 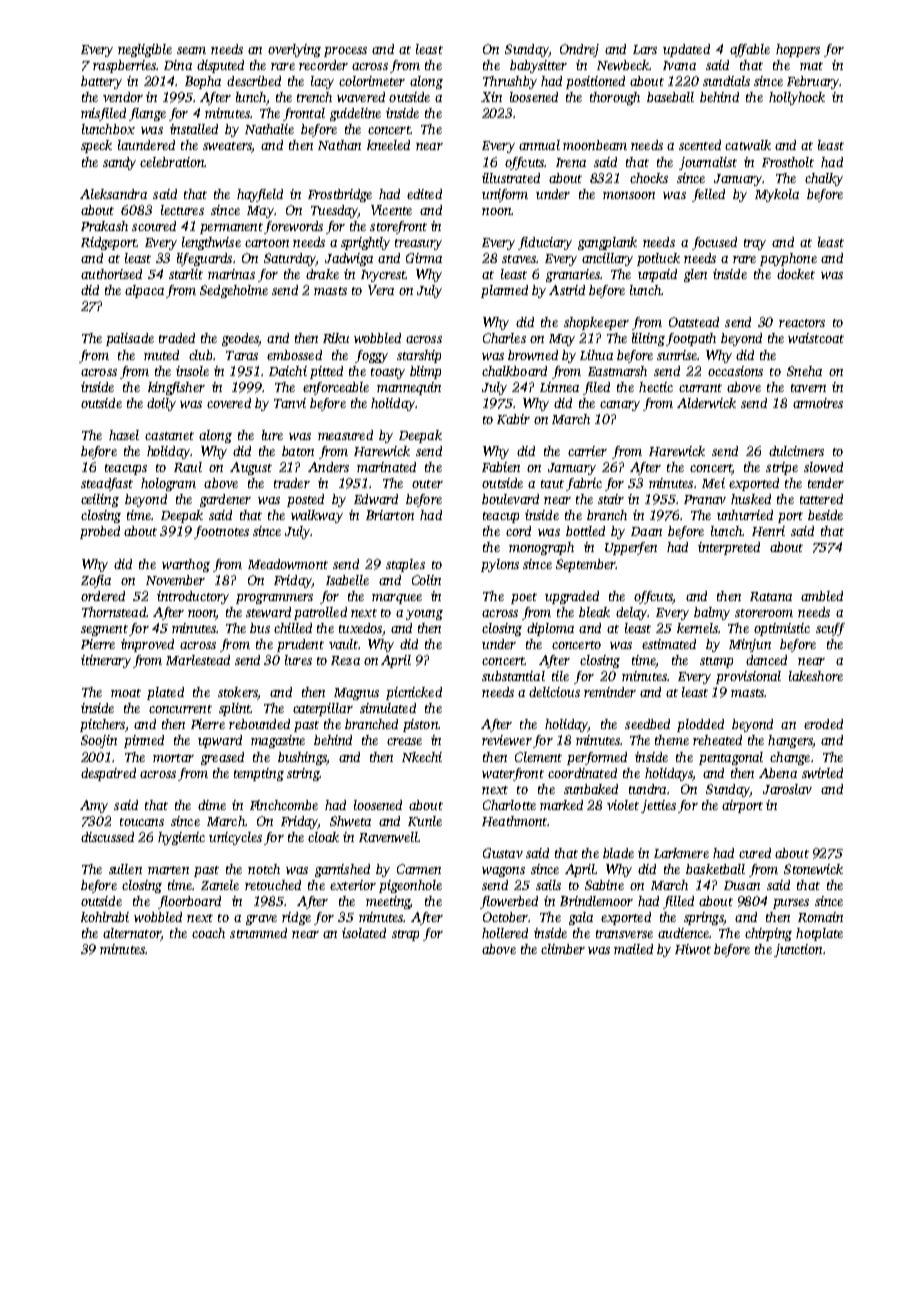 What do you see at coordinates (405, 935) in the screenshot?
I see `strap` at bounding box center [405, 935].
